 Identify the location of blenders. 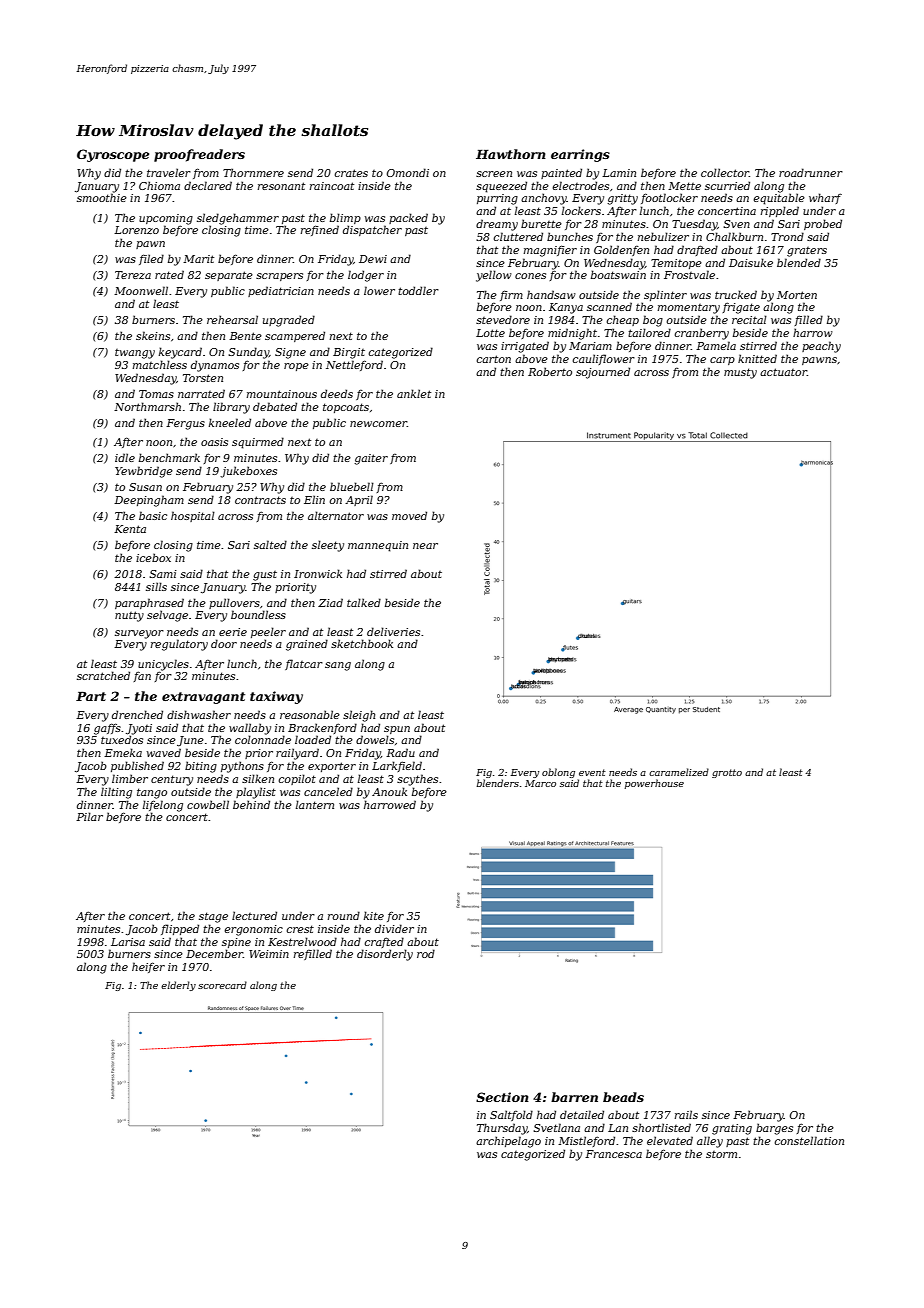
(498, 783).
